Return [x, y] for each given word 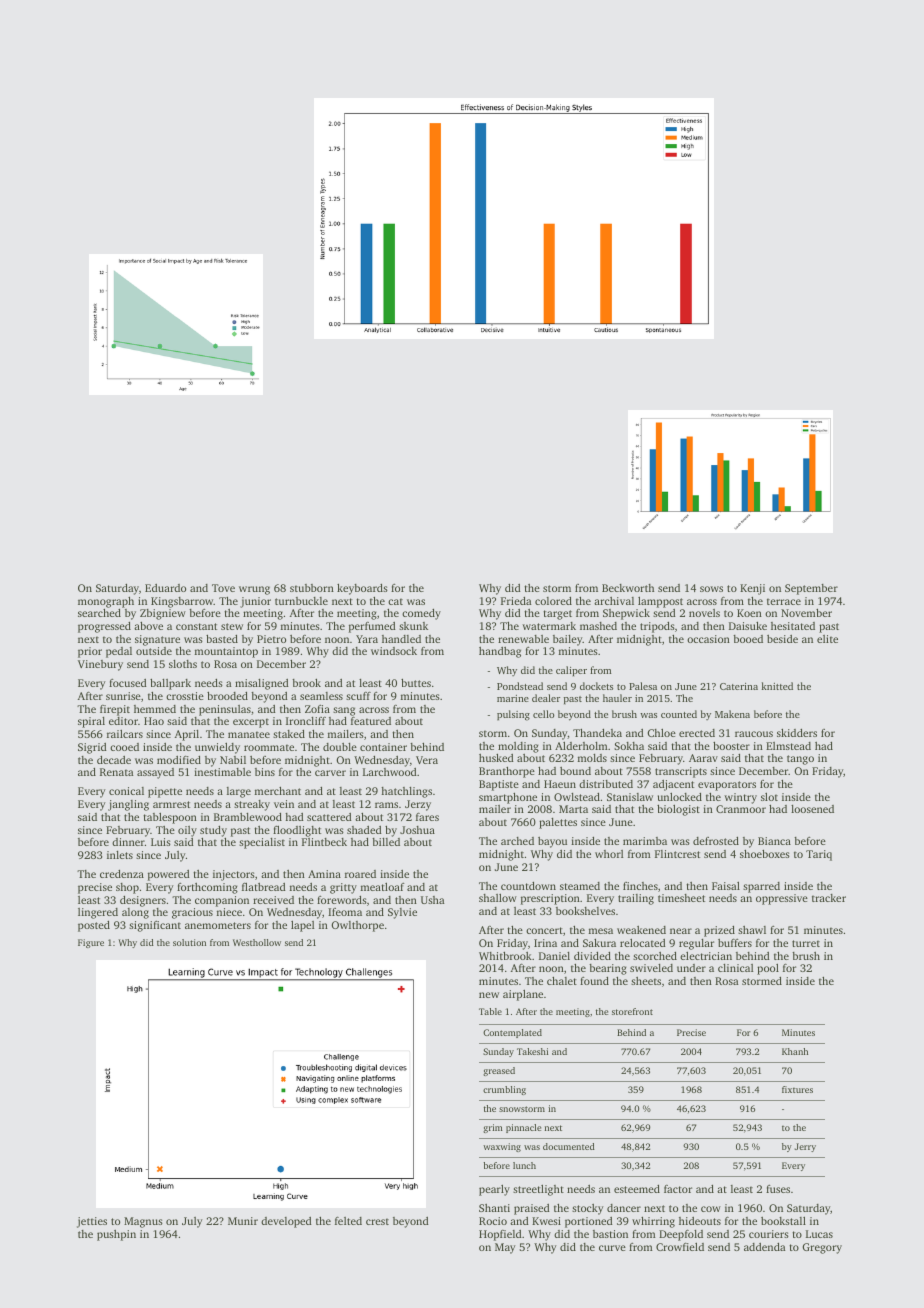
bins [265, 772]
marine [513, 698]
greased [499, 1071]
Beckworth [628, 588]
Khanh [795, 1051]
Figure [91, 943]
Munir [243, 1221]
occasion [708, 639]
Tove [223, 588]
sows [711, 589]
